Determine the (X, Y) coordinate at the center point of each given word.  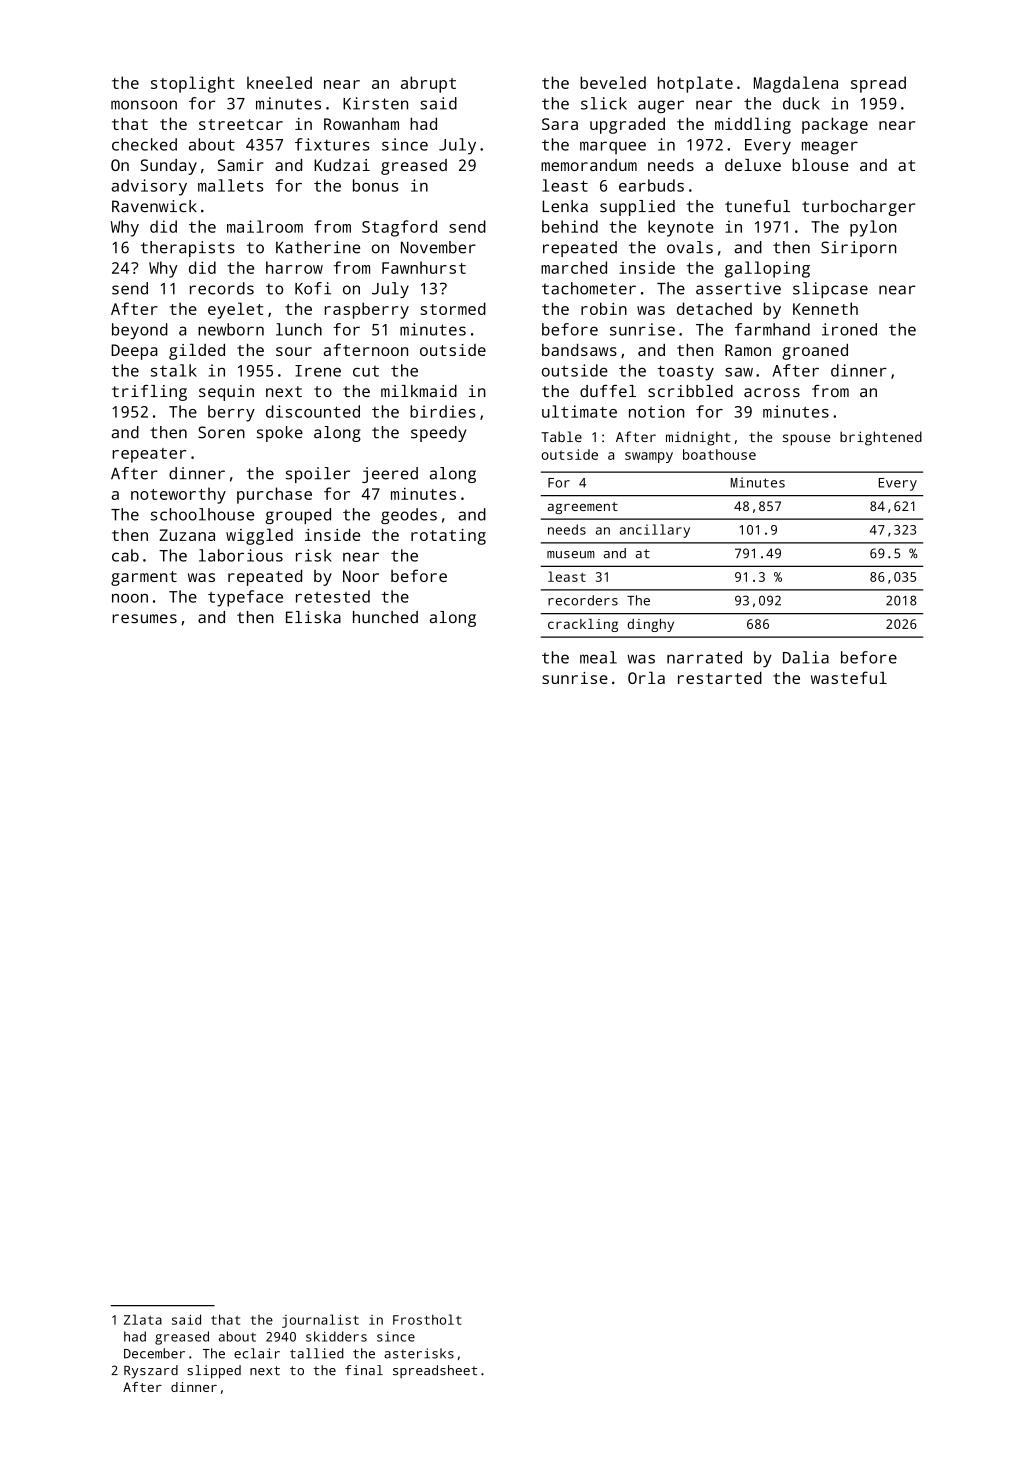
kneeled (279, 82)
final (364, 1370)
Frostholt (427, 1319)
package (835, 125)
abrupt (428, 84)
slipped (214, 1372)
